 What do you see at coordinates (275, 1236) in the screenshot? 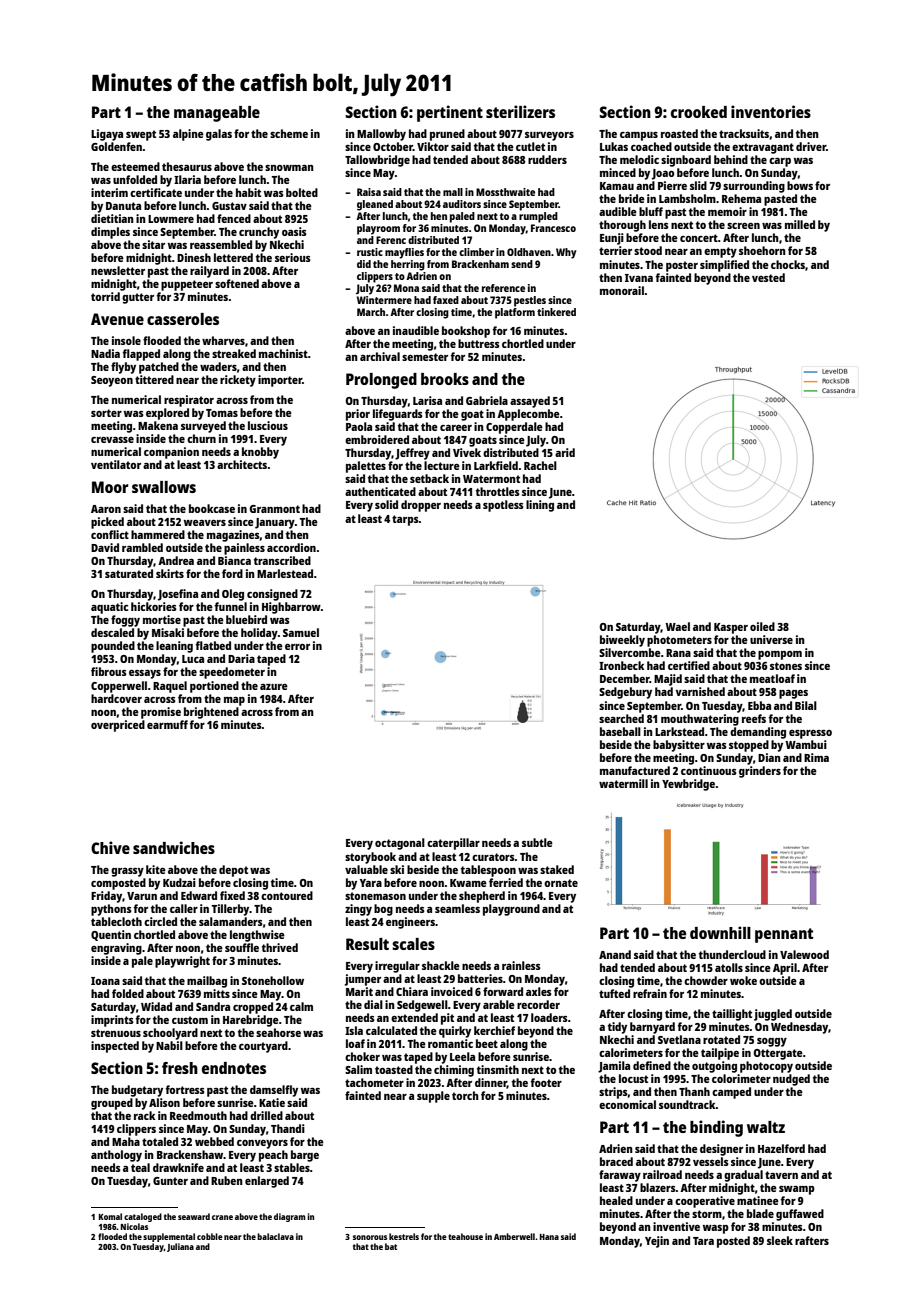
I see `balaclava` at bounding box center [275, 1236].
